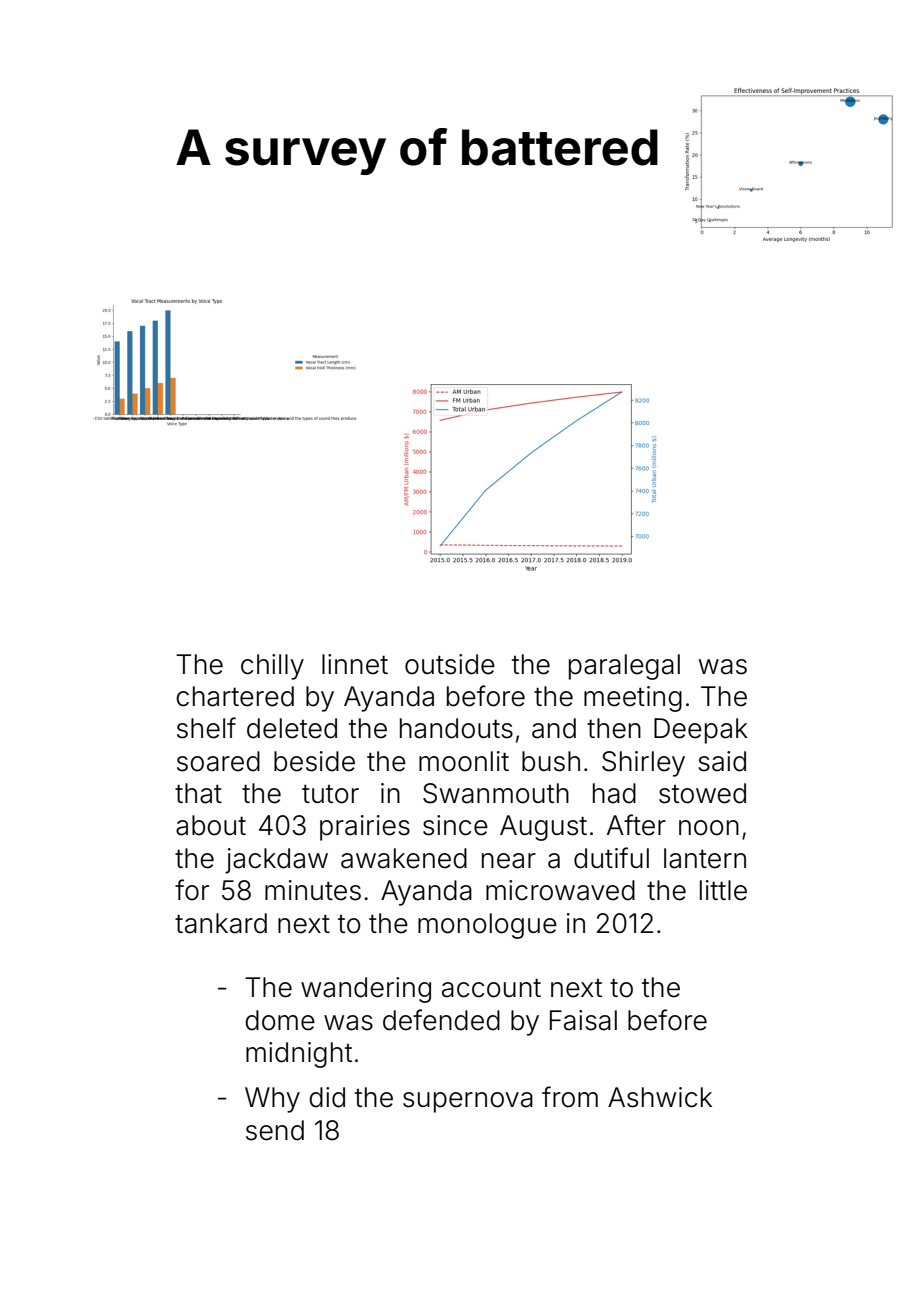  Describe the element at coordinates (314, 761) in the screenshot. I see `beside` at that location.
